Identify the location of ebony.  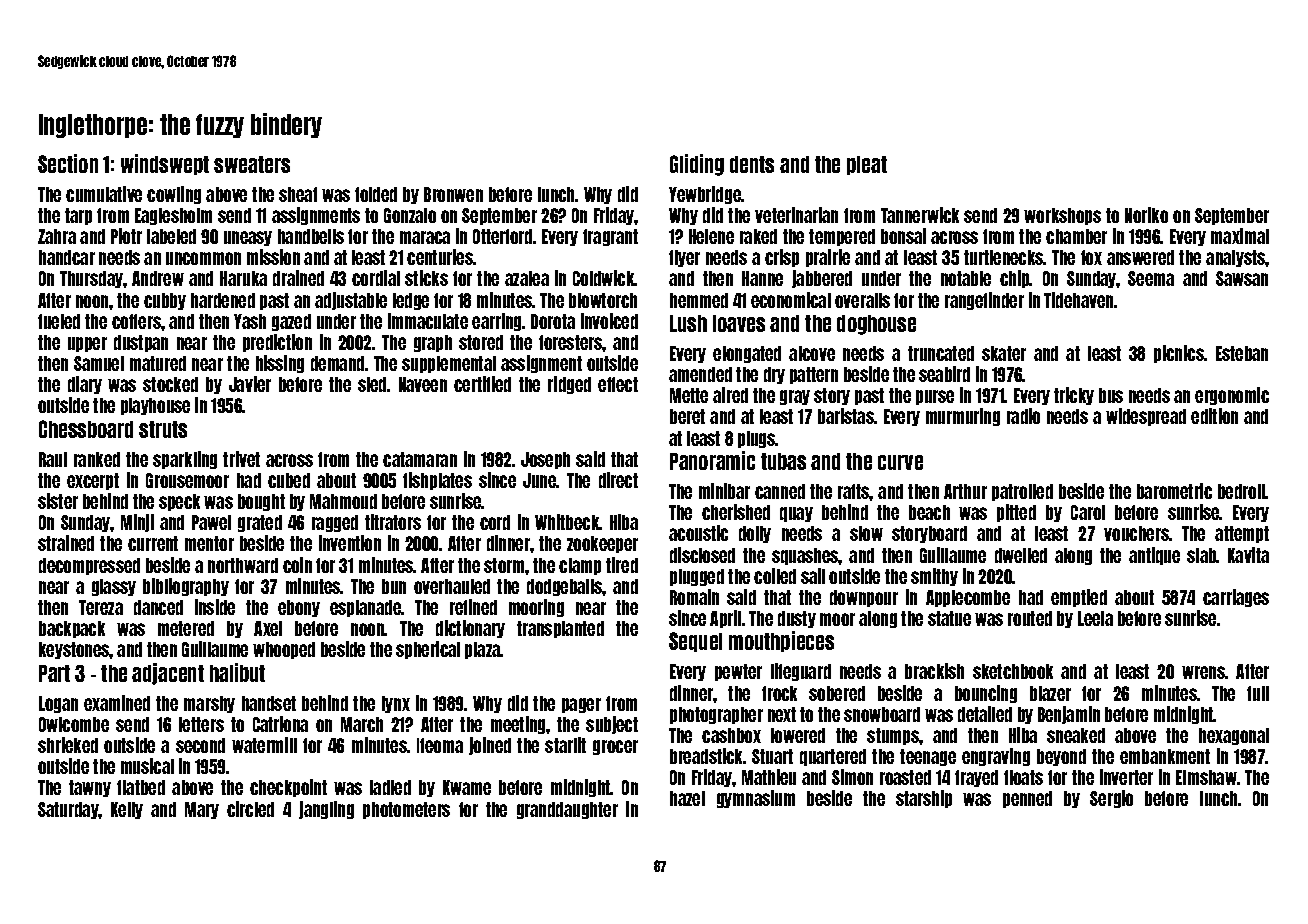
(299, 608).
